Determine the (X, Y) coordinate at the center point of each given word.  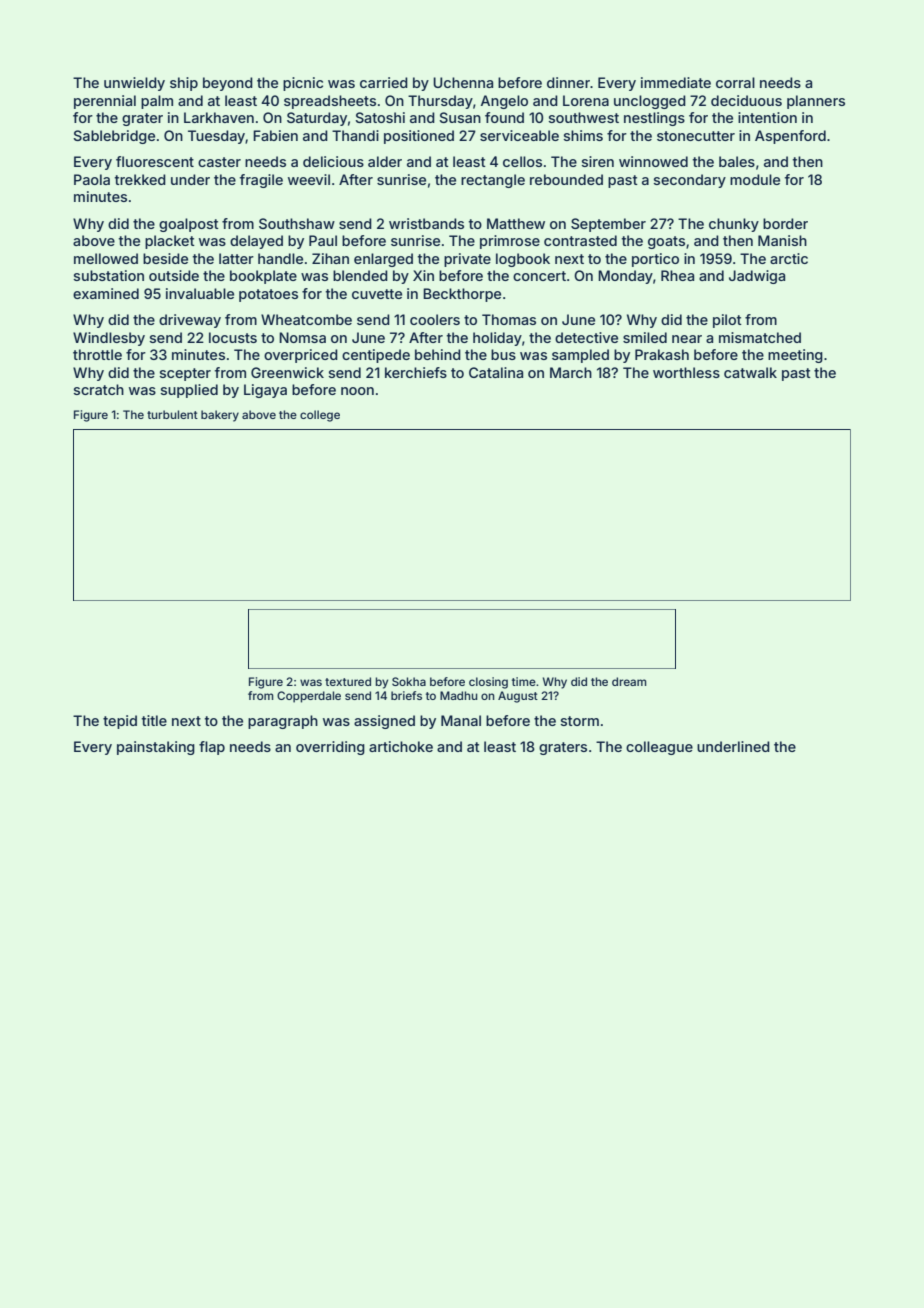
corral (735, 82)
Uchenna (463, 82)
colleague (659, 748)
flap (212, 748)
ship (184, 84)
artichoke (401, 746)
